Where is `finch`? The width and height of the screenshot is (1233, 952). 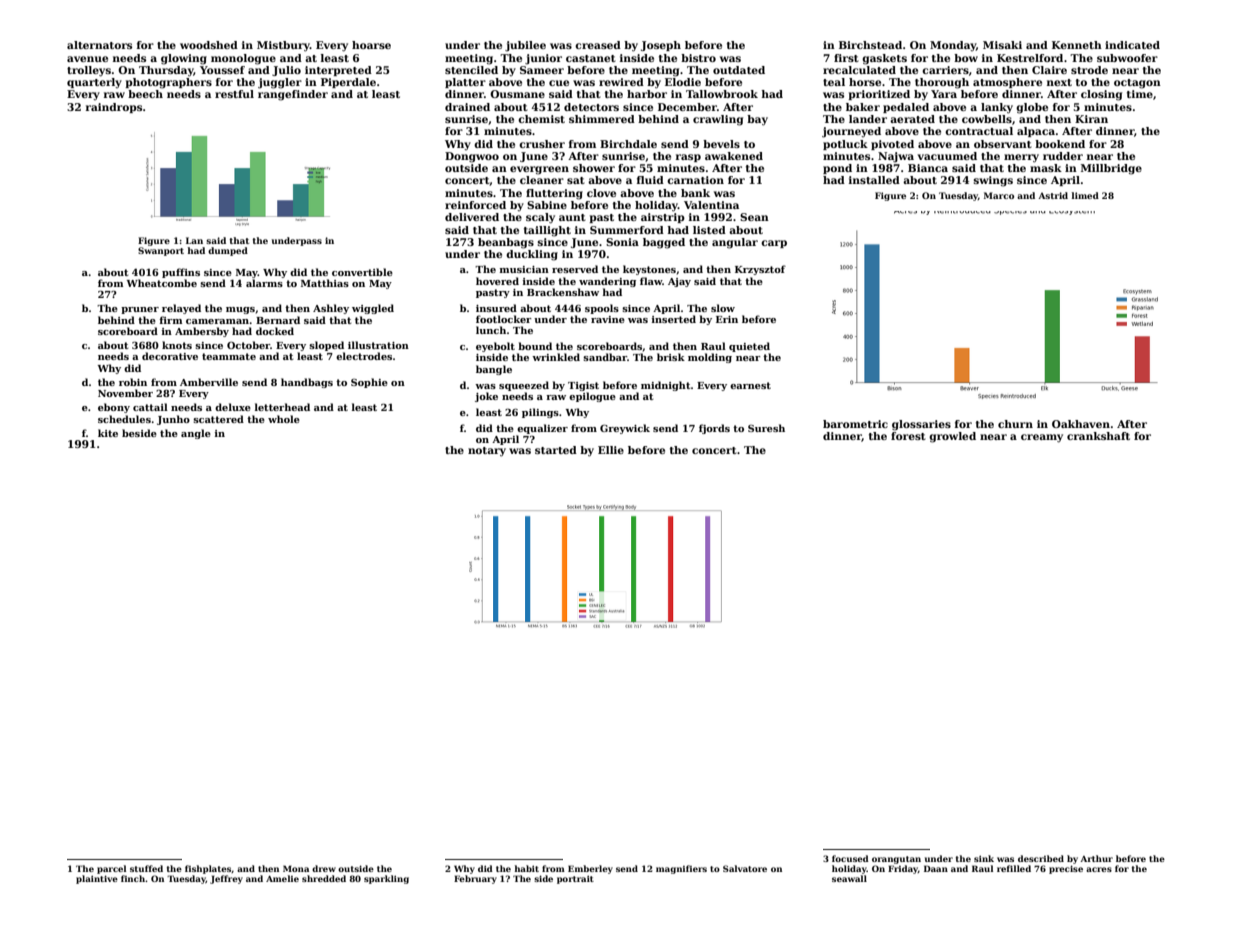
finch is located at coordinates (133, 878).
